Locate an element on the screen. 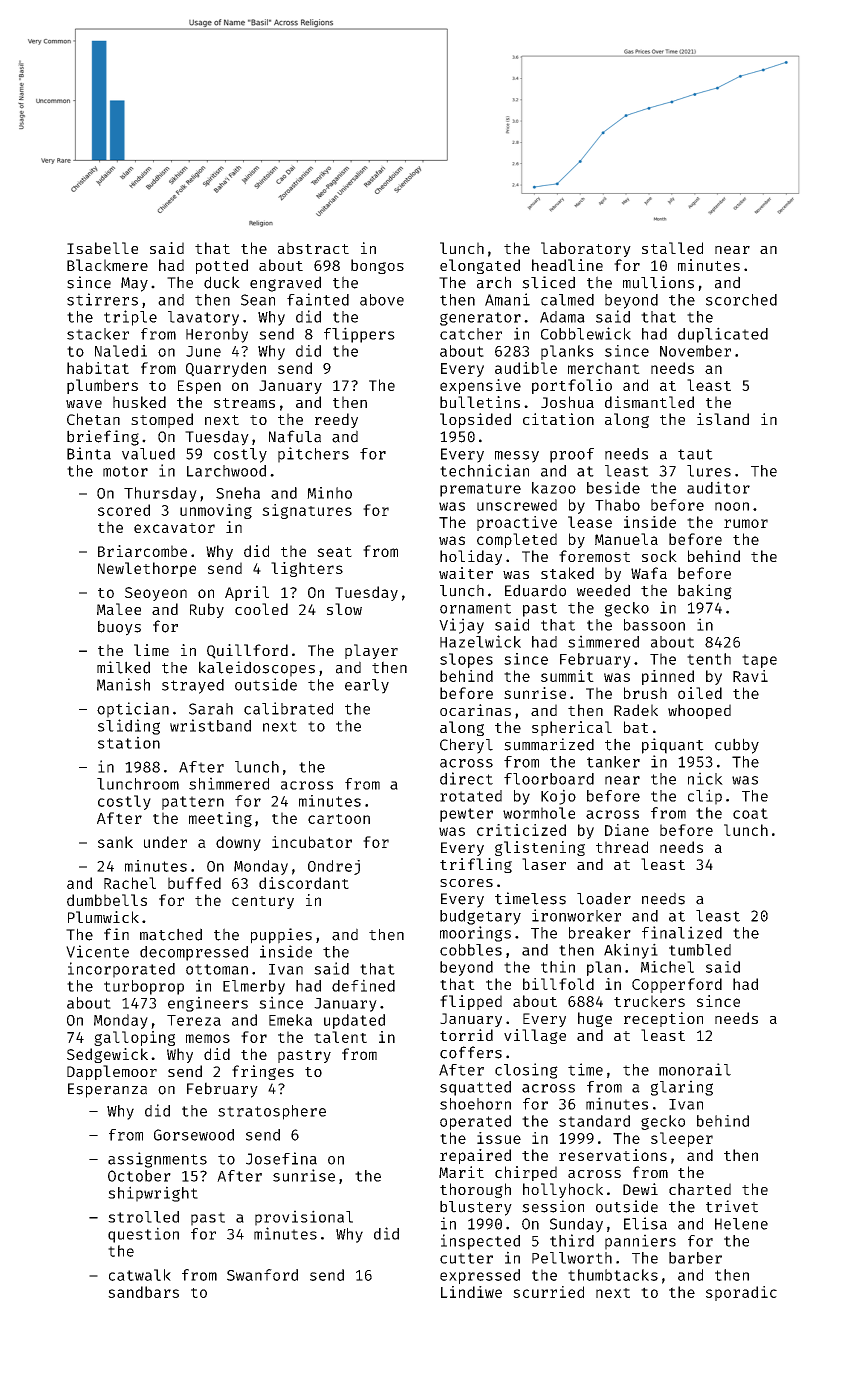 This screenshot has width=849, height=1400. audible is located at coordinates (526, 368).
